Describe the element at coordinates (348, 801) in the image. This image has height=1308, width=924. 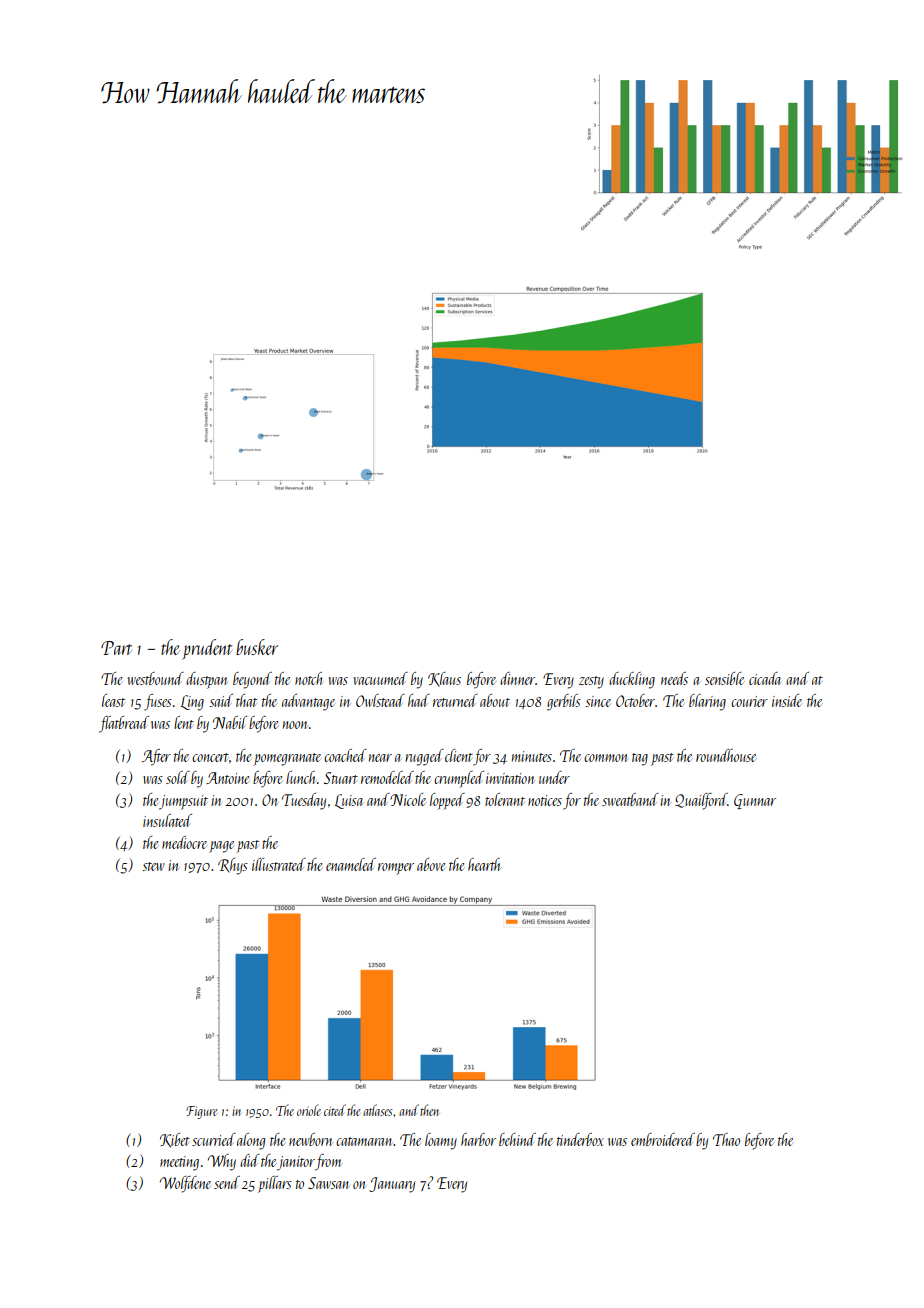
I see `Luisa` at that location.
